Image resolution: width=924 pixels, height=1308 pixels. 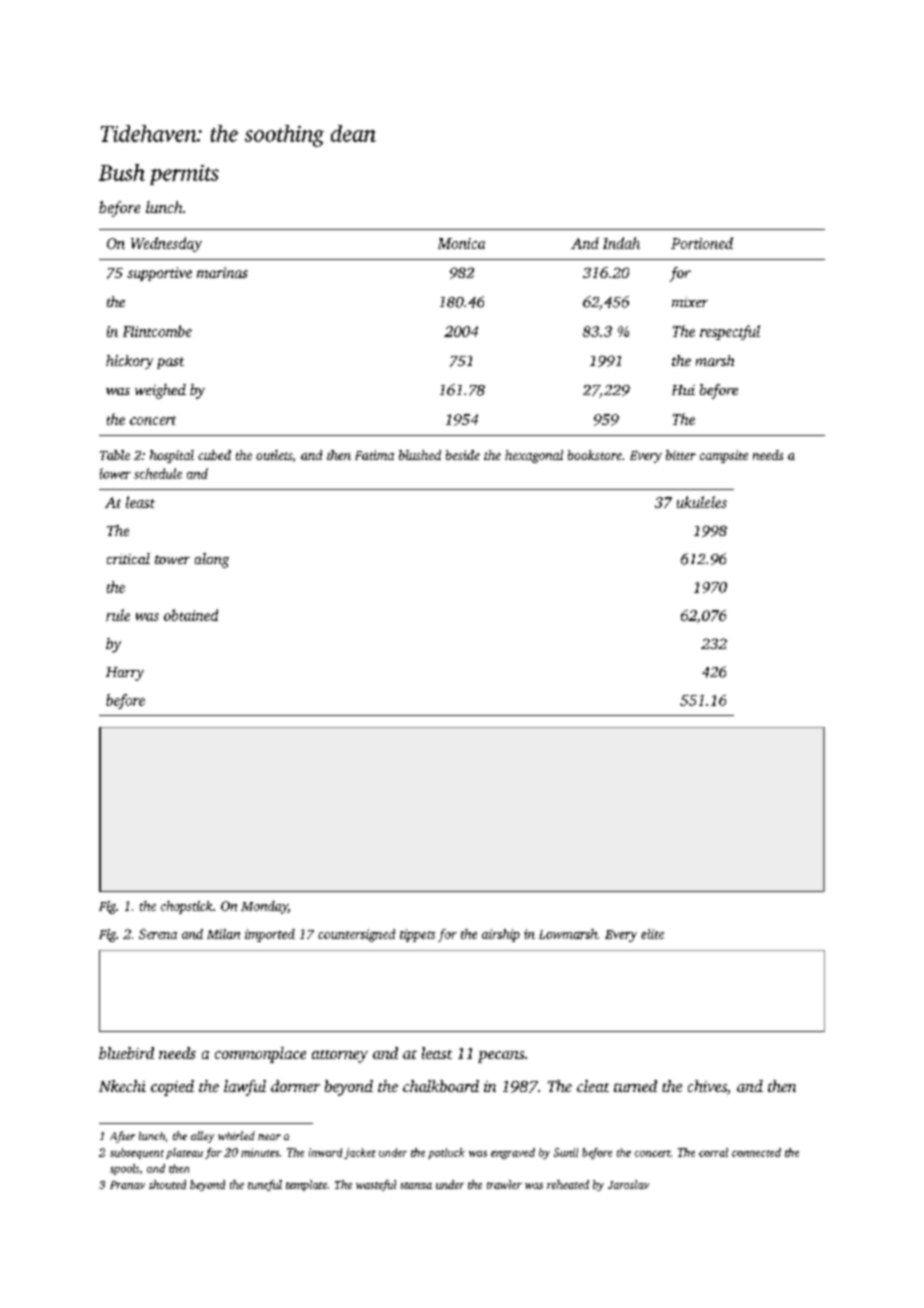 I want to click on connected, so click(x=756, y=1152).
